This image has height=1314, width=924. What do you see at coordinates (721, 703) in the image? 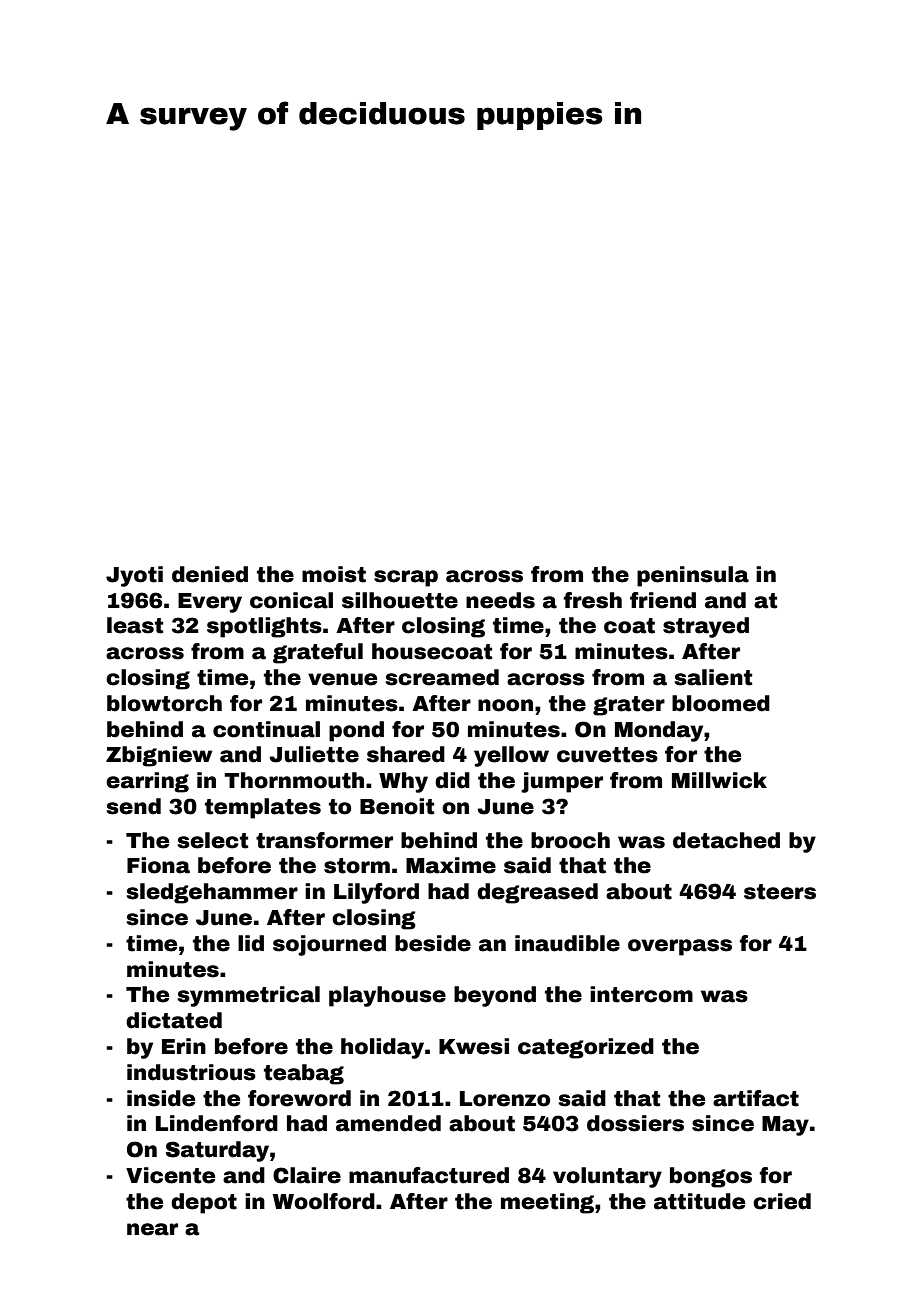
I see `bloomed` at bounding box center [721, 703].
